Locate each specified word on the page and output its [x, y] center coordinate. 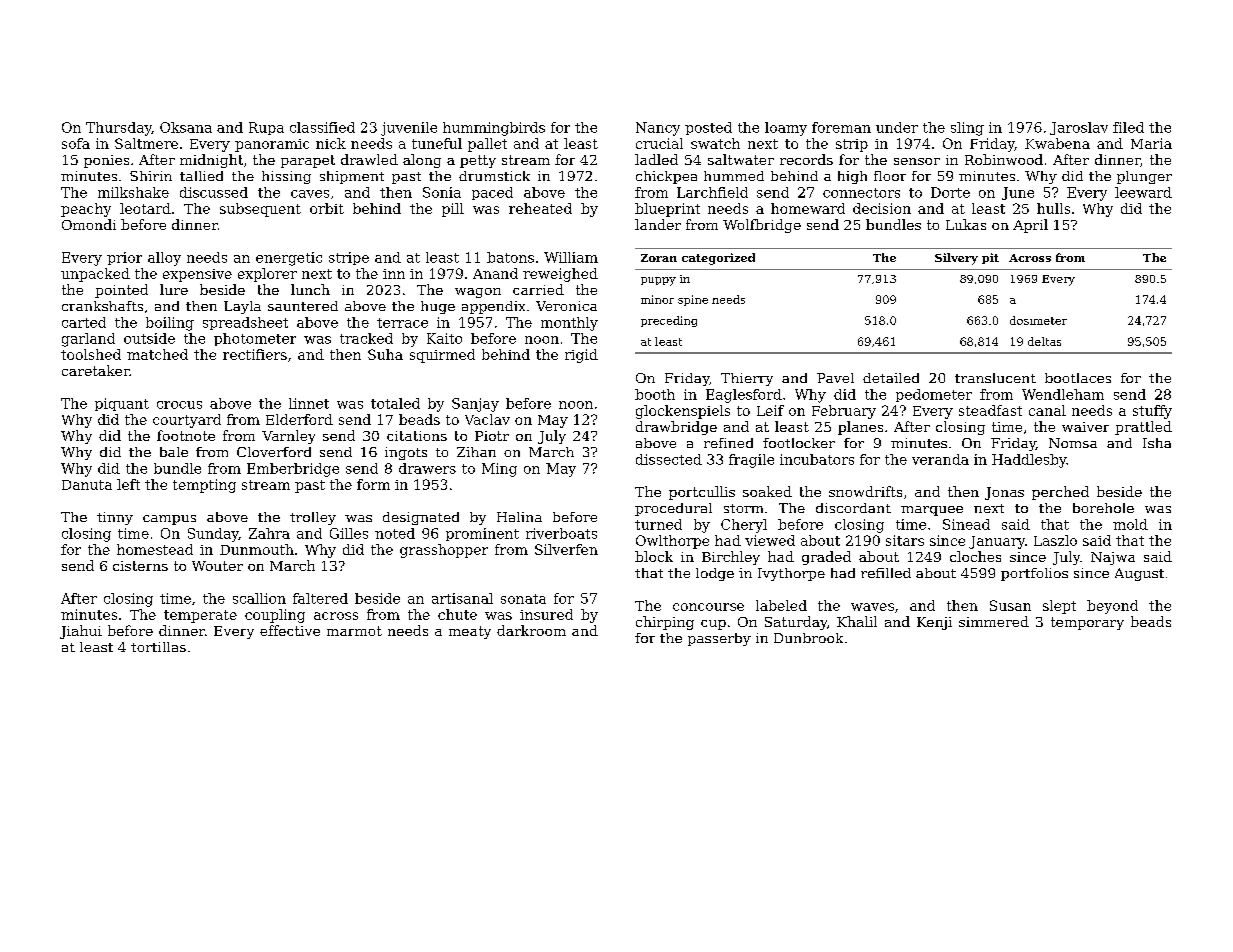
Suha [385, 354]
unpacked [95, 275]
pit [990, 258]
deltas [1044, 341]
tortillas [158, 647]
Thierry [747, 379]
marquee [932, 511]
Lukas [966, 224]
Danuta [87, 485]
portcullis [702, 493]
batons [510, 257]
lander [658, 224]
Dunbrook [808, 638]
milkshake [133, 192]
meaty [470, 632]
